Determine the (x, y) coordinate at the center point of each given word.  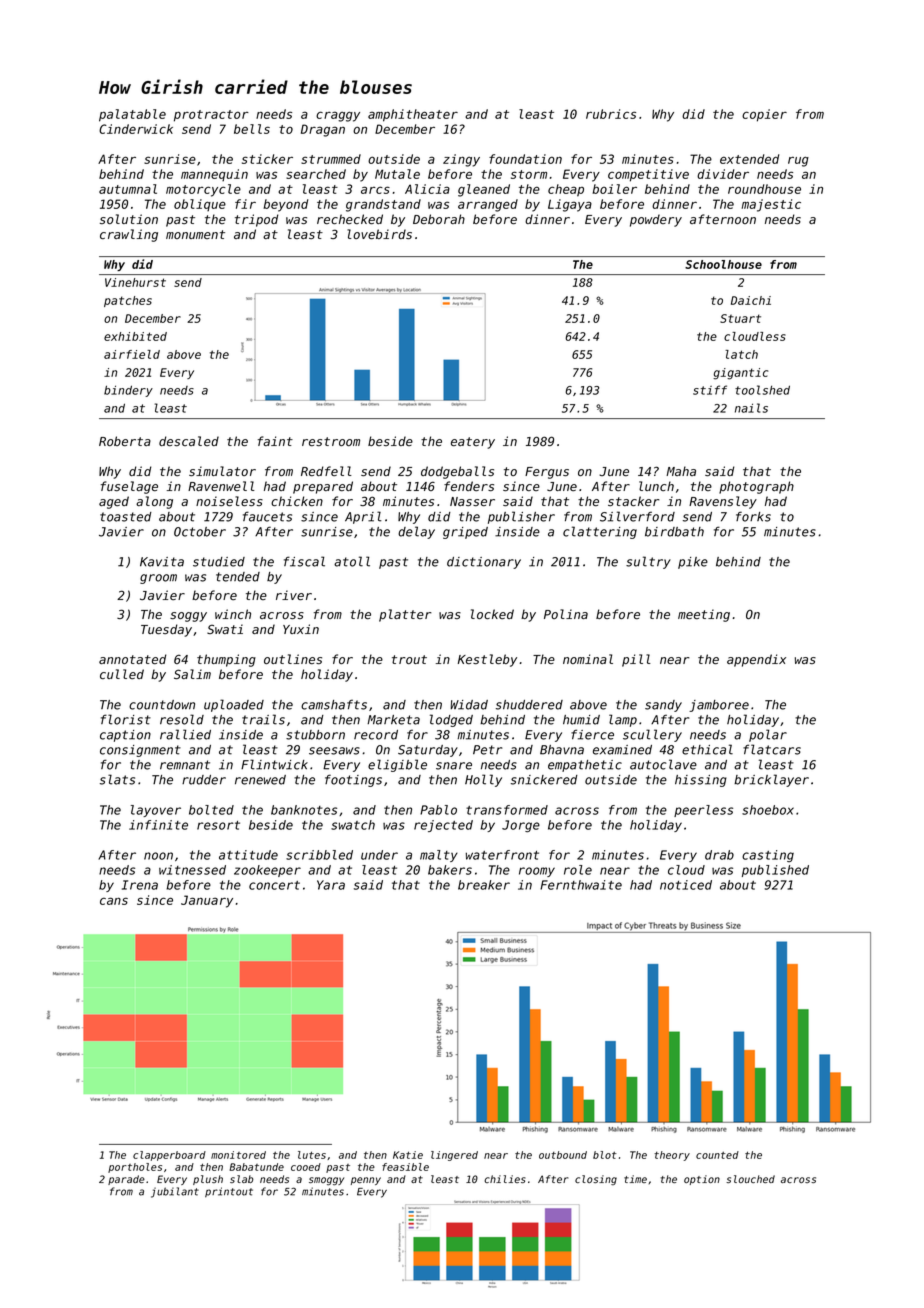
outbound (563, 1155)
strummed (331, 159)
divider (723, 174)
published (775, 871)
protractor (211, 116)
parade (126, 1180)
